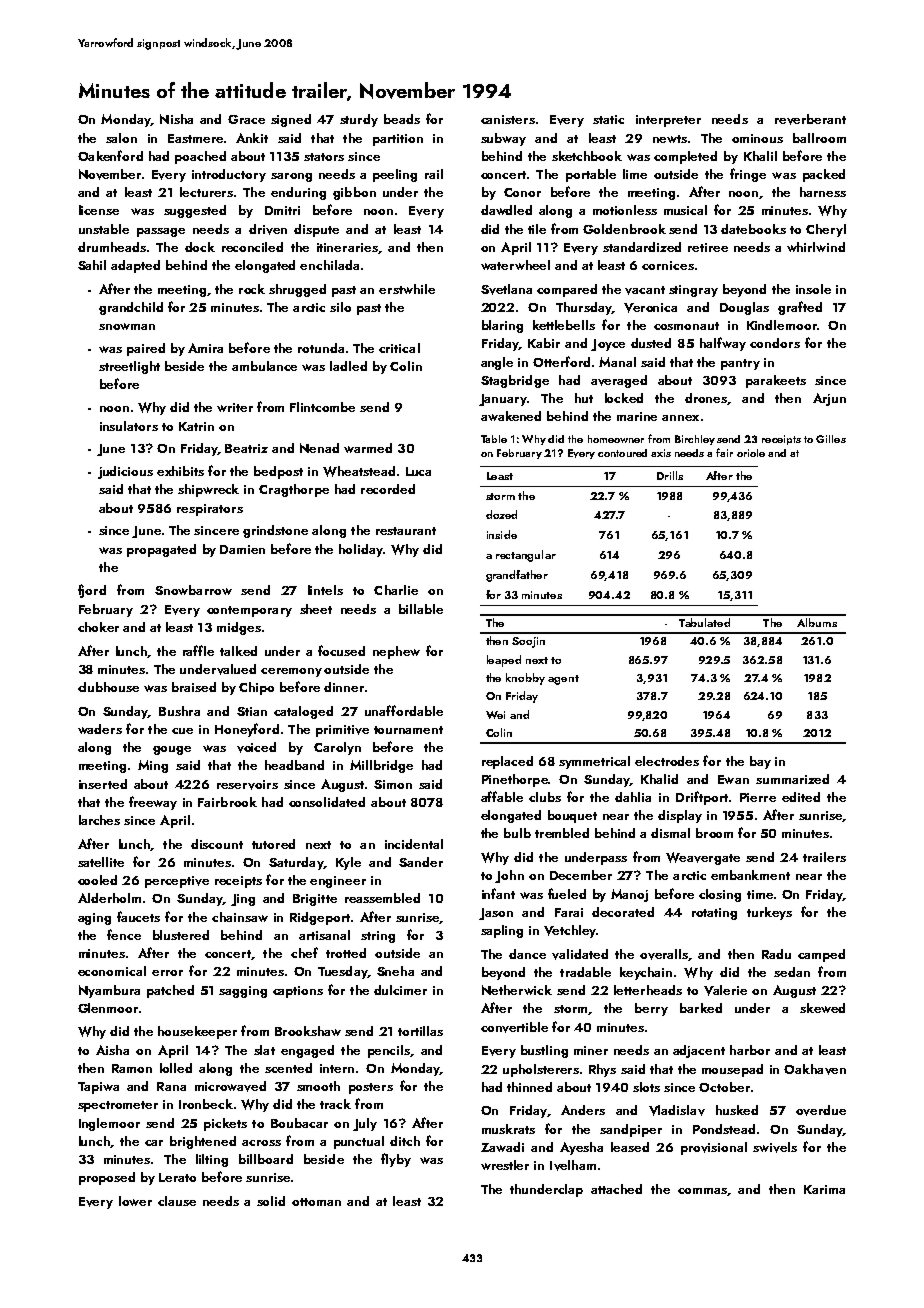  I want to click on bay, so click(760, 762).
